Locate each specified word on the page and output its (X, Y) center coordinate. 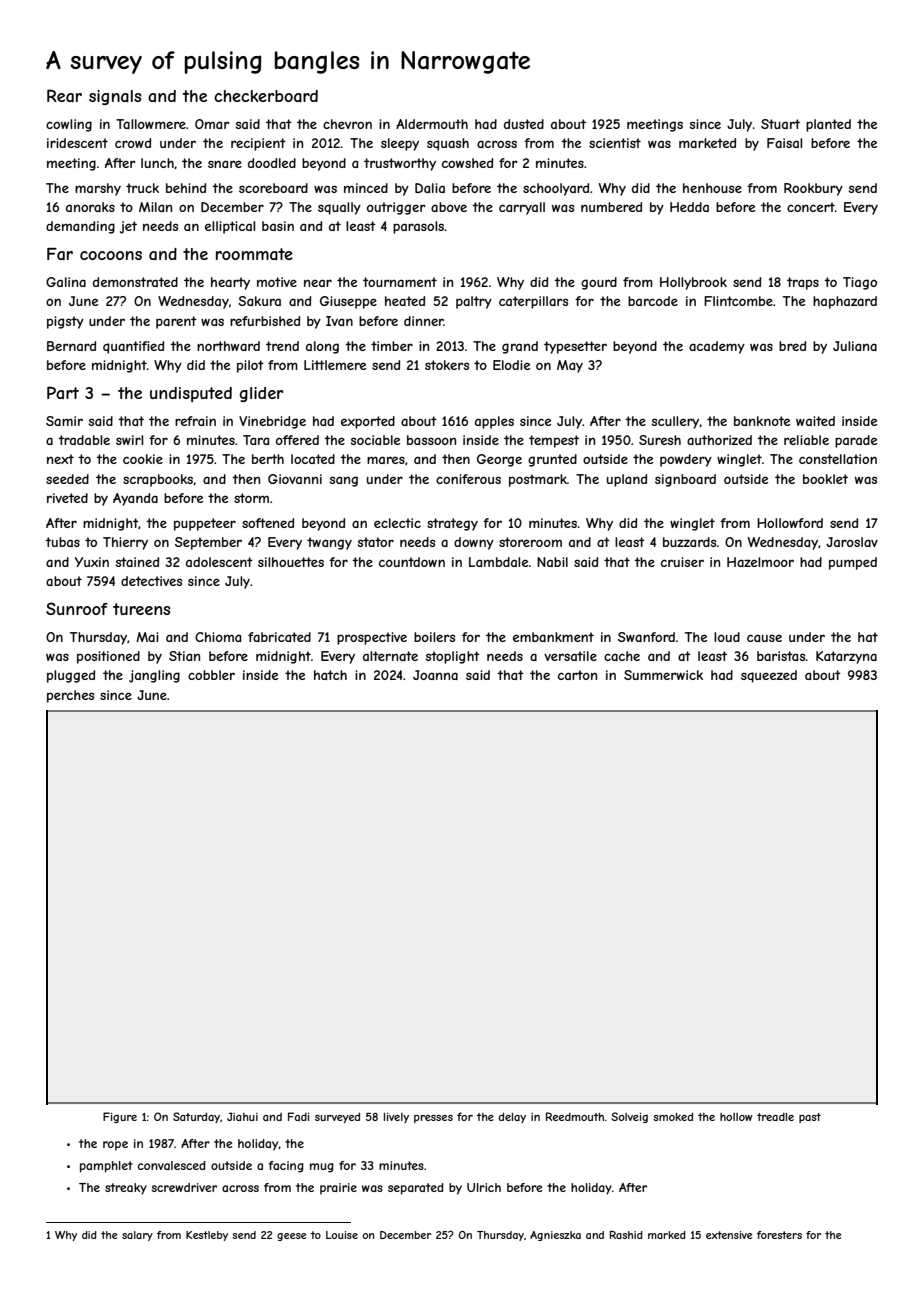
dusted (524, 124)
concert (811, 207)
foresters (779, 1235)
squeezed (769, 676)
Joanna (435, 675)
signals (115, 97)
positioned (108, 657)
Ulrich (484, 1187)
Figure (120, 1117)
